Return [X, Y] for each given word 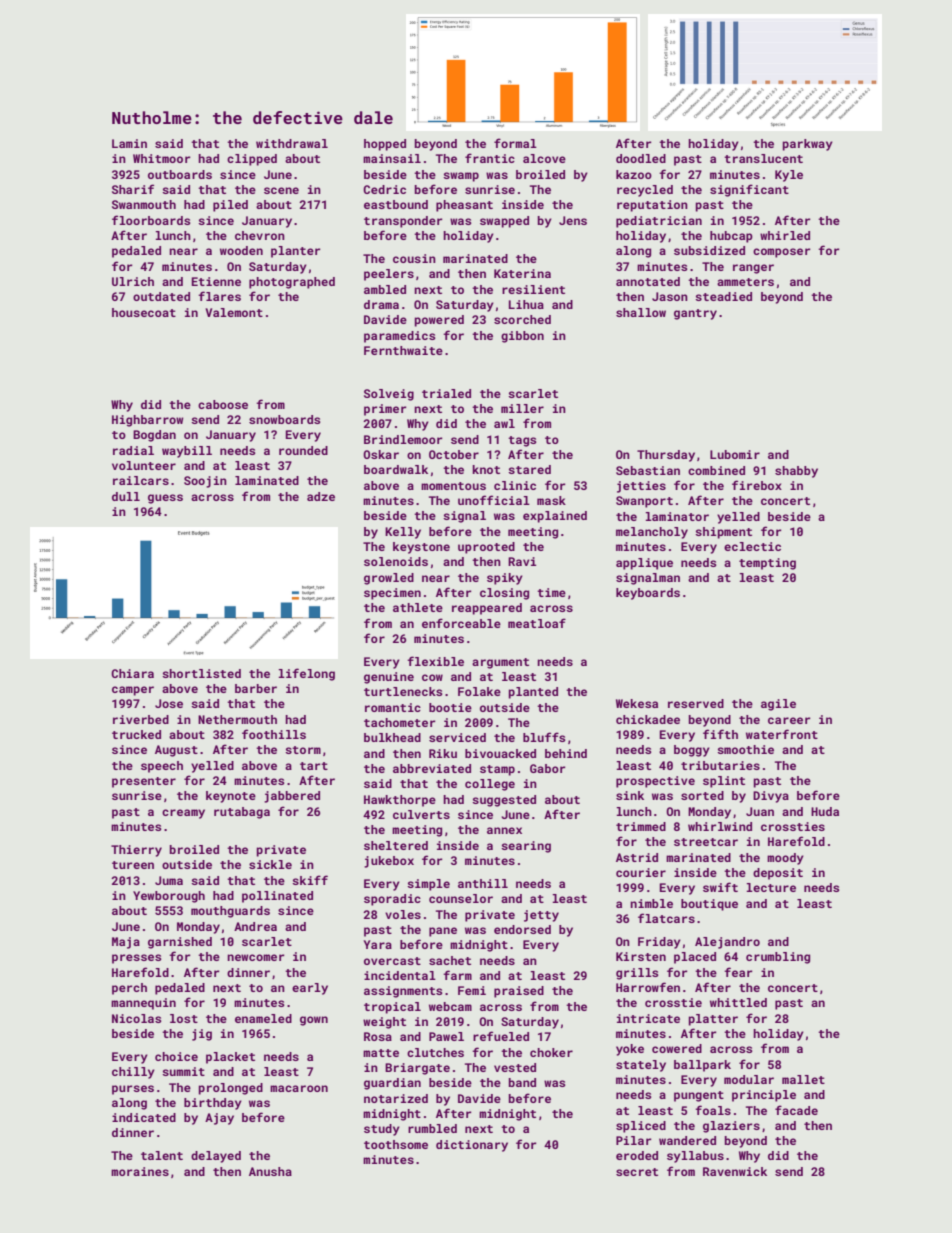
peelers [389, 275]
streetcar [706, 842]
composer [781, 253]
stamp [497, 770]
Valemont [234, 312]
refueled [501, 1036]
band [522, 1082]
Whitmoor [161, 158]
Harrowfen [648, 987]
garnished [180, 943]
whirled [785, 235]
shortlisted [201, 673]
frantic [490, 158]
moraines [140, 1171]
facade [796, 1110]
